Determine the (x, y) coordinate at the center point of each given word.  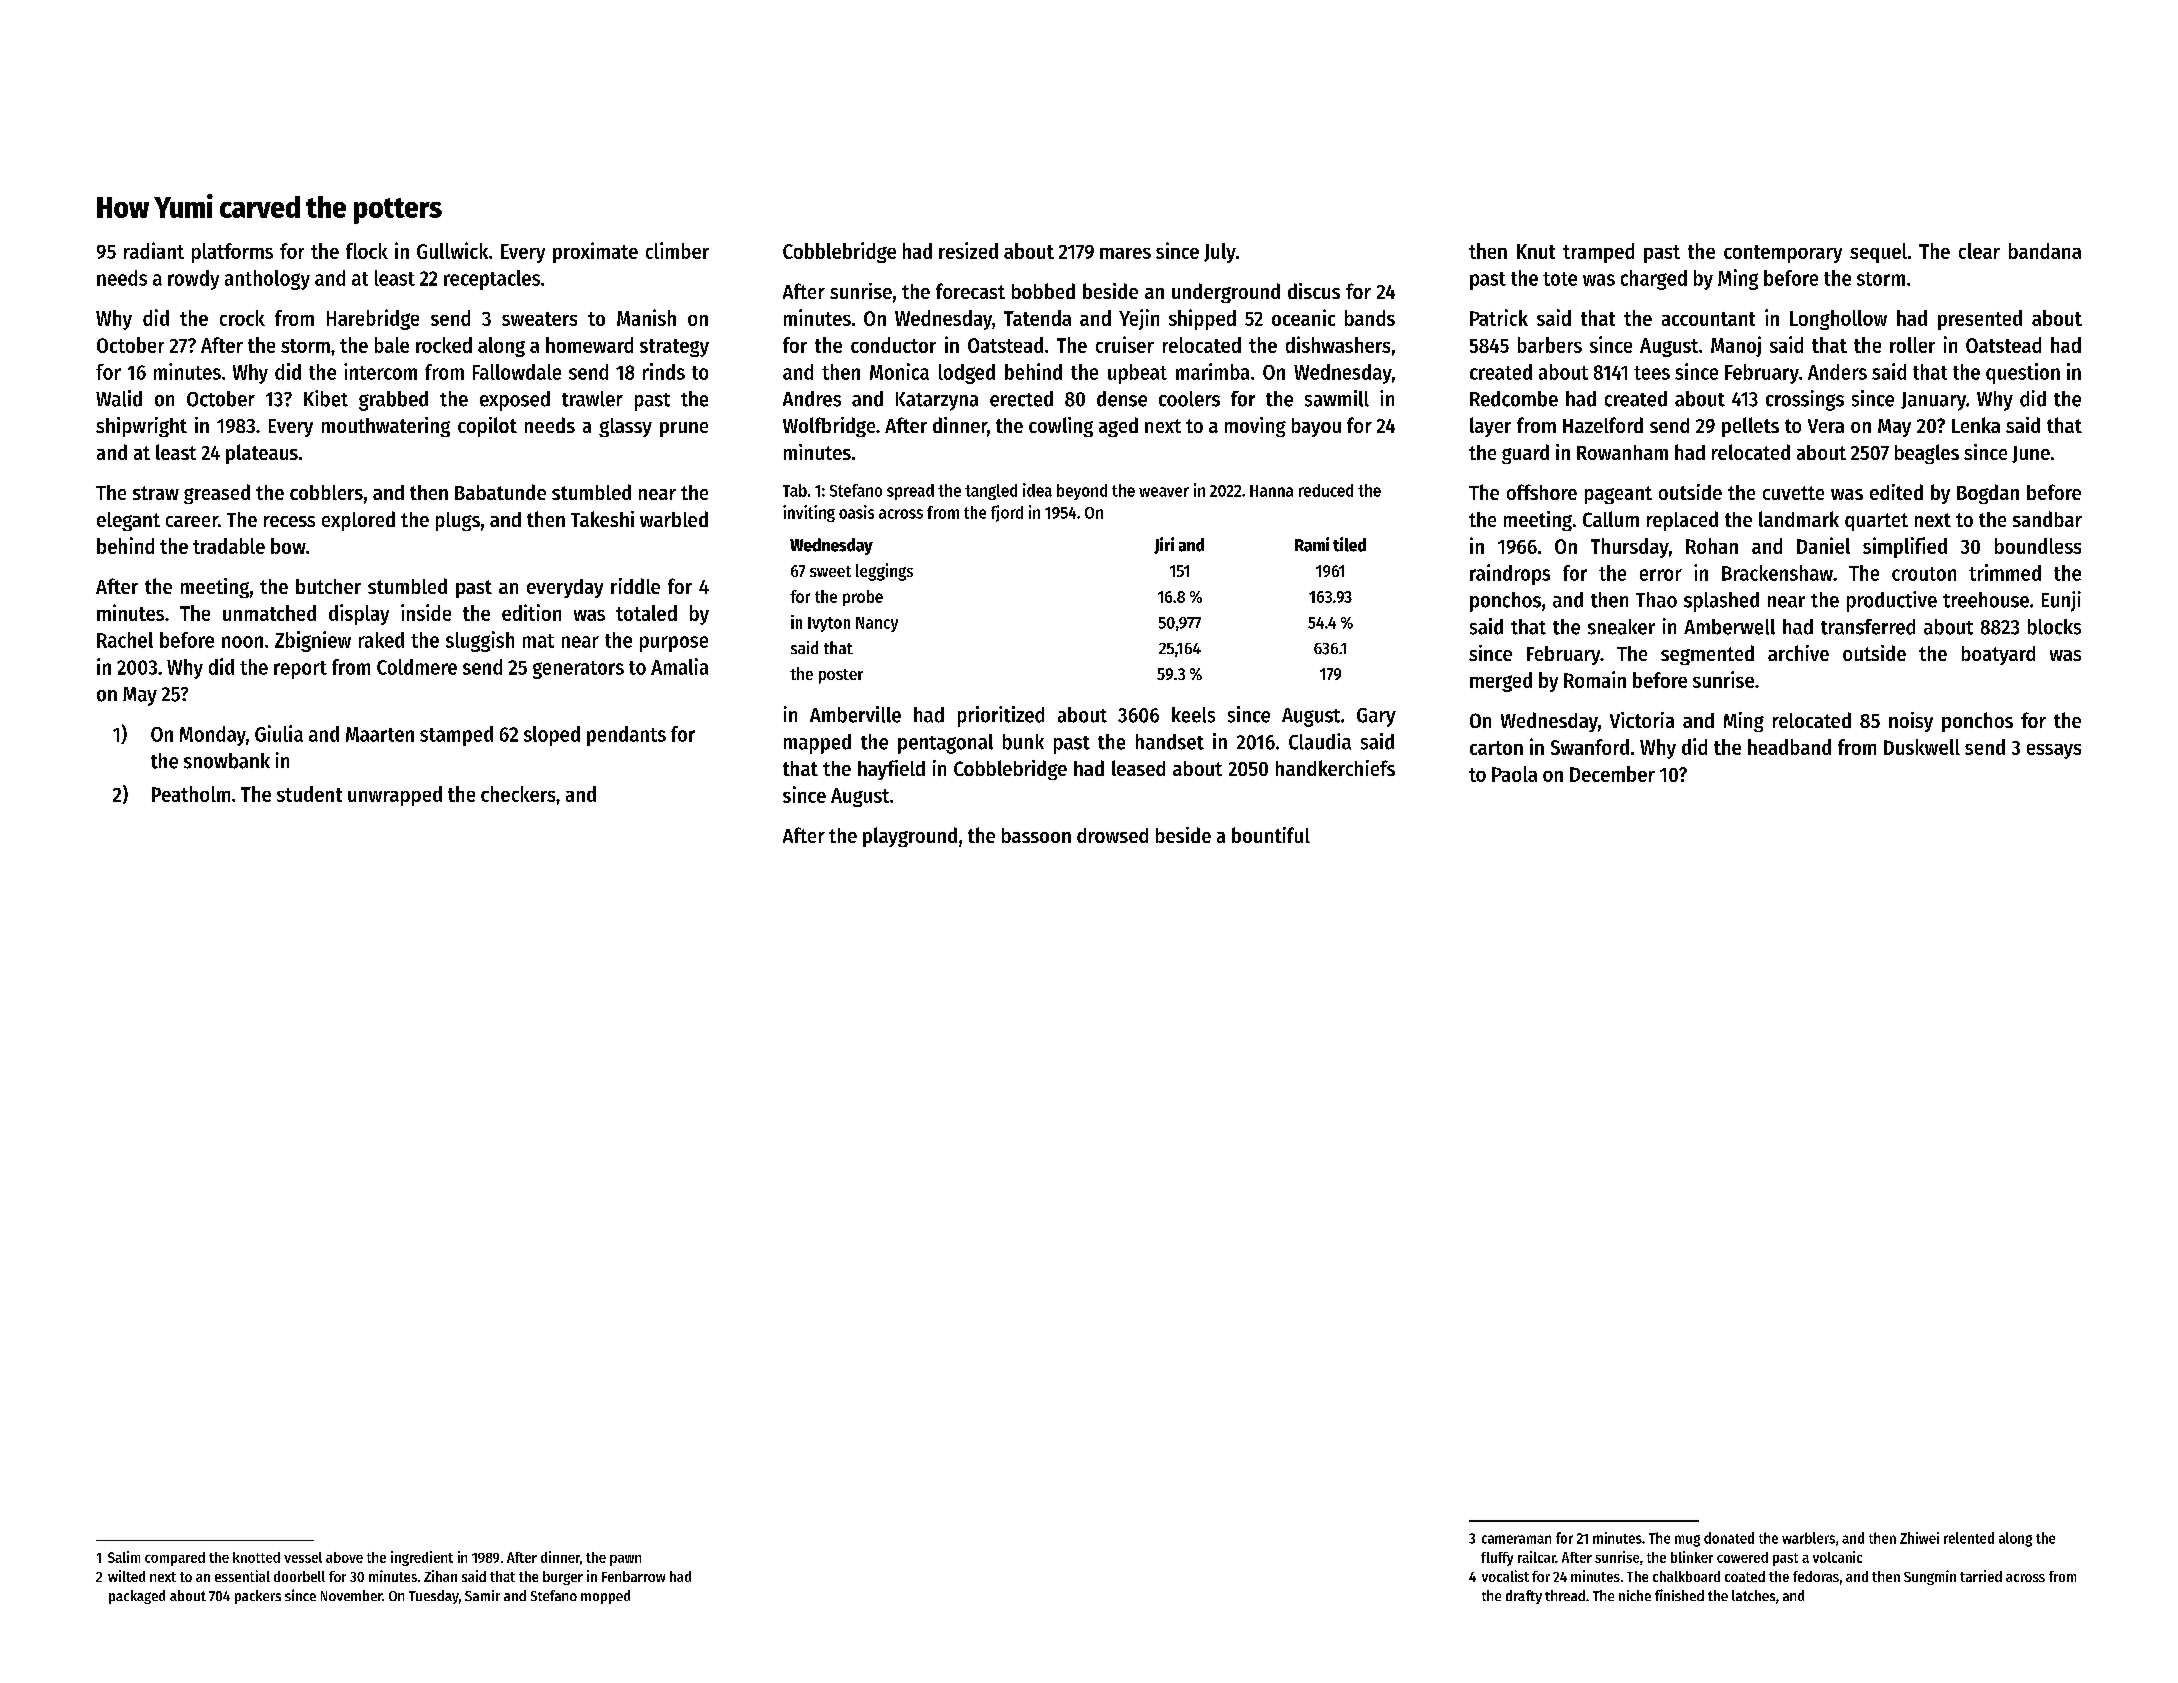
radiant (154, 250)
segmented (1707, 655)
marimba (1212, 371)
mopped (605, 1597)
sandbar (2047, 519)
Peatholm (191, 794)
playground (910, 837)
